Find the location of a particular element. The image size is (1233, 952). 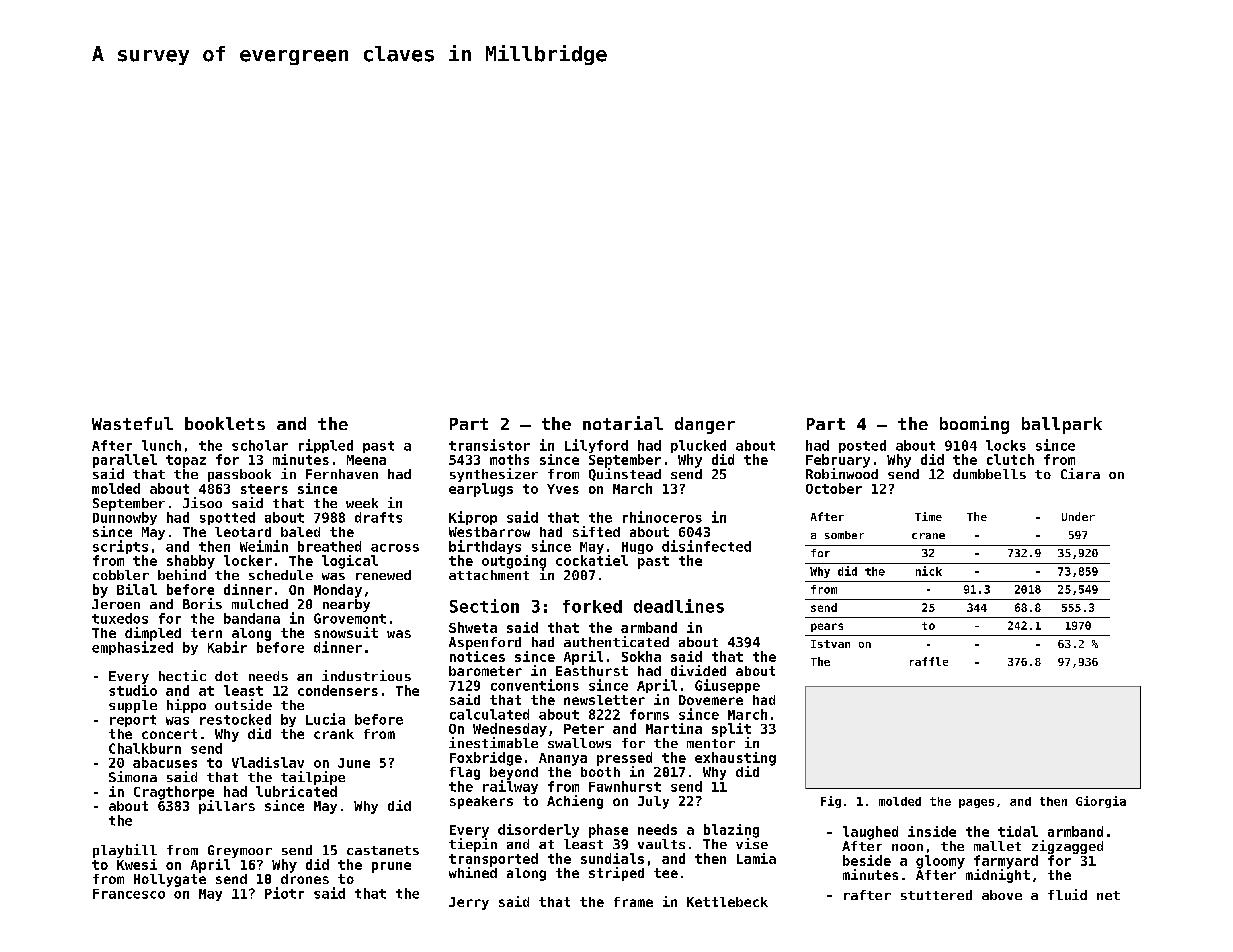

sundials is located at coordinates (612, 858).
